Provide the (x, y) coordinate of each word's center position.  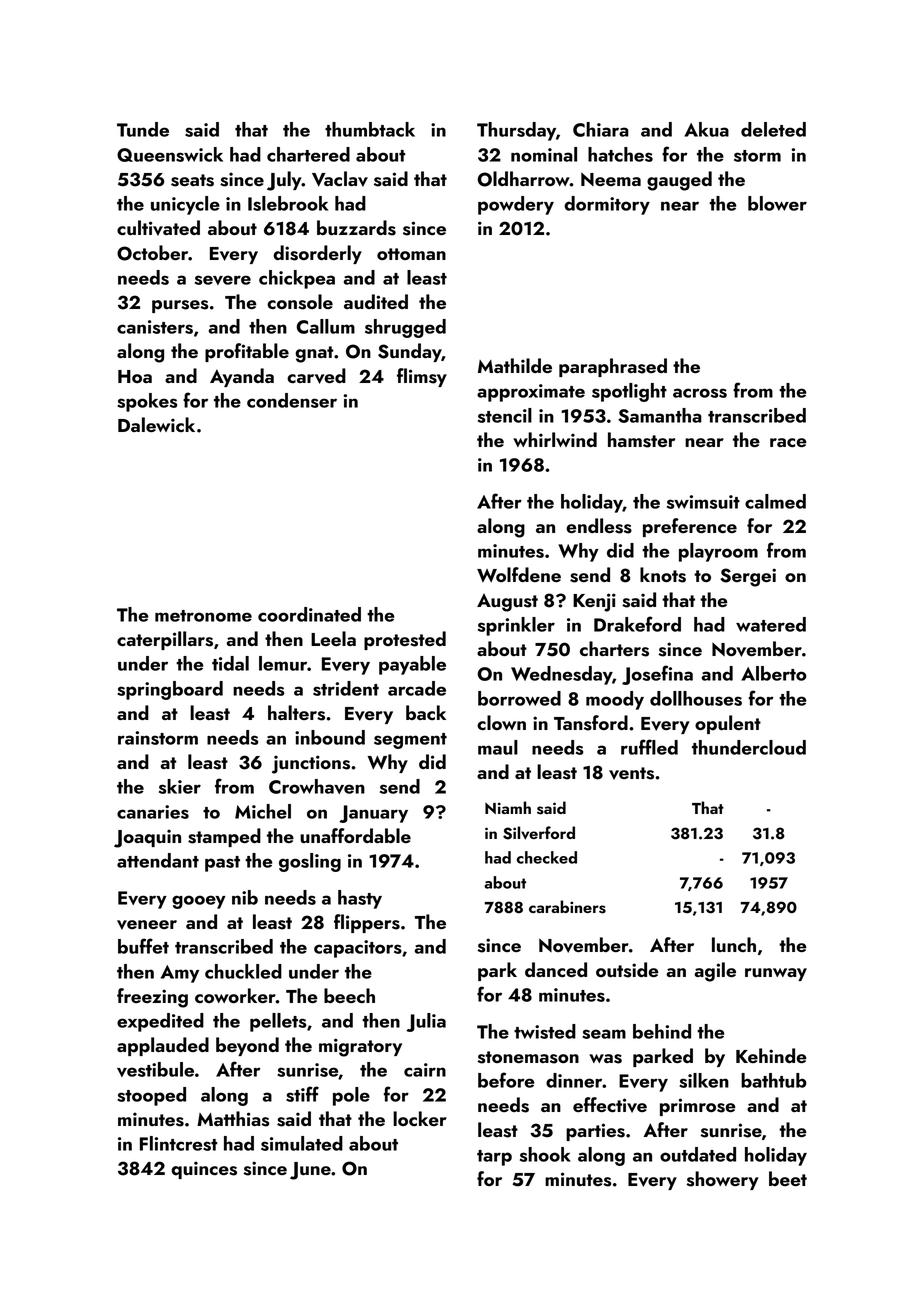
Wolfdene (519, 574)
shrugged (405, 328)
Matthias (233, 1119)
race (788, 442)
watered (771, 624)
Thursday (516, 131)
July (284, 181)
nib (245, 897)
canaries (153, 812)
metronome (203, 616)
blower (777, 203)
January (373, 814)
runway (776, 974)
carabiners (567, 907)
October (152, 253)
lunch (734, 944)
